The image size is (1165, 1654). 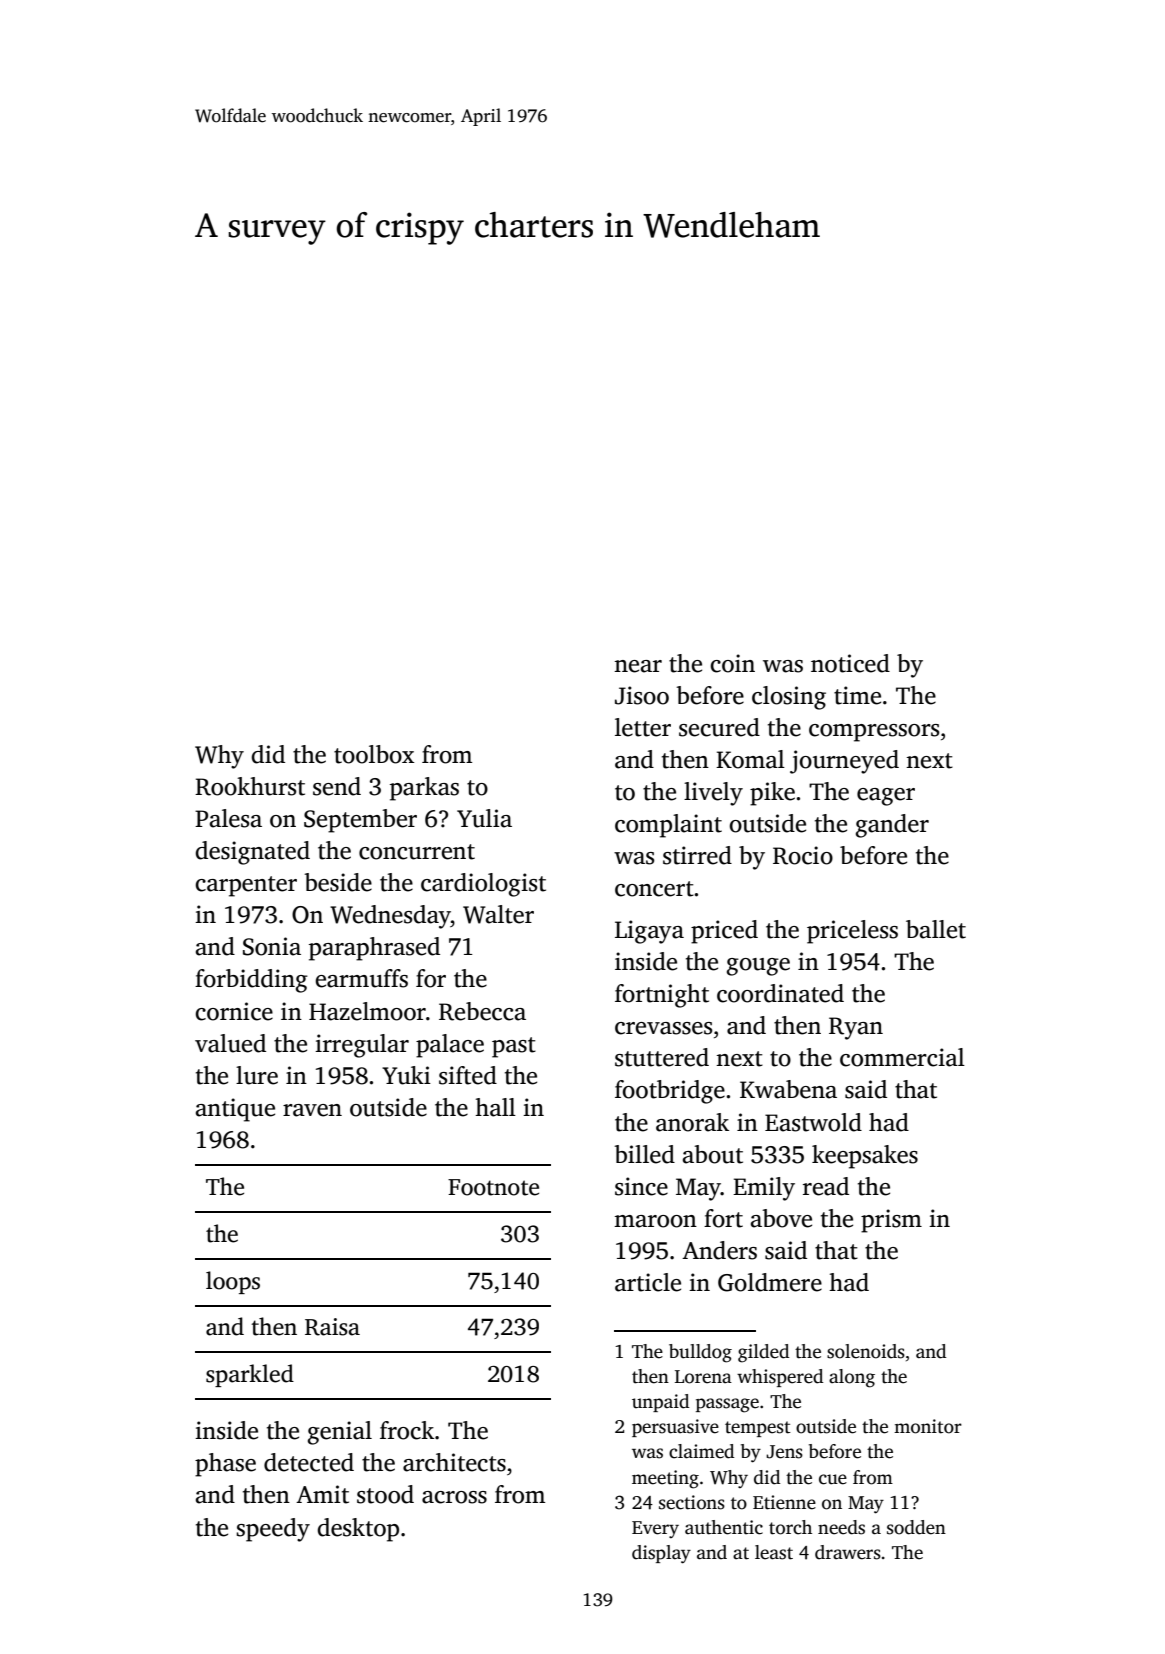 What do you see at coordinates (495, 1107) in the page?
I see `hall` at bounding box center [495, 1107].
